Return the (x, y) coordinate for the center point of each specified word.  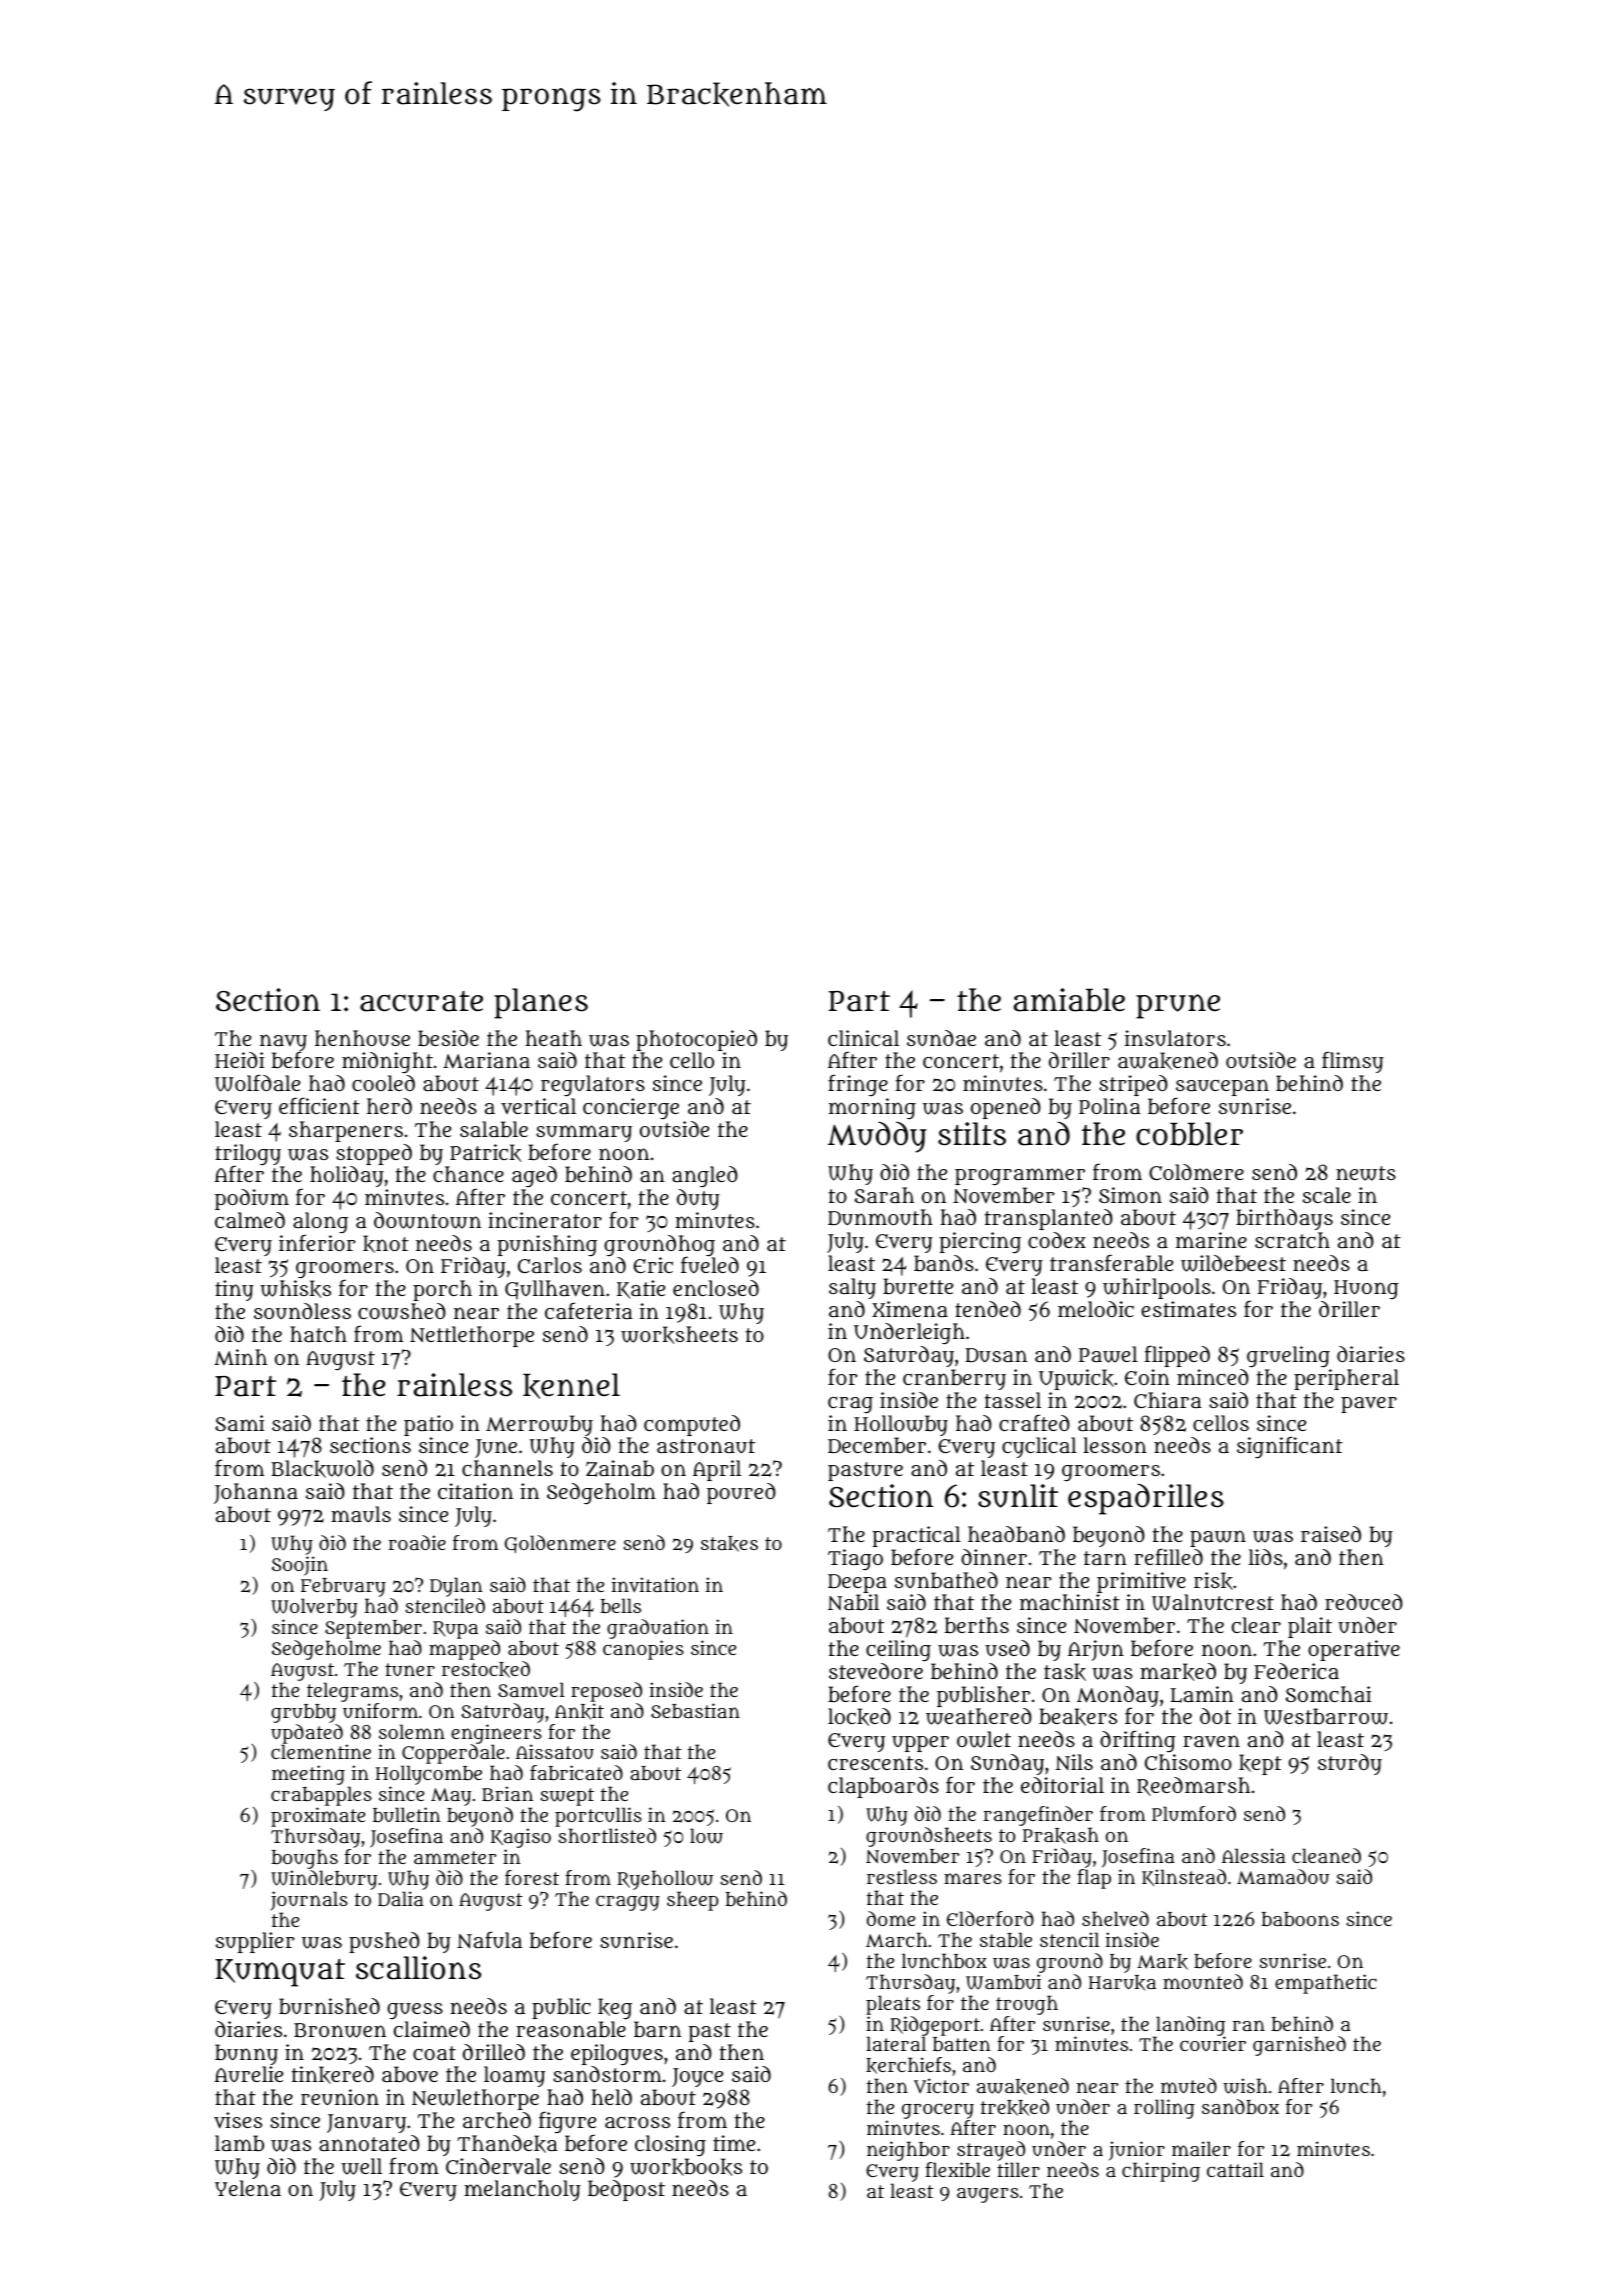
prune (1178, 1006)
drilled (494, 2052)
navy (283, 1043)
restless (902, 1876)
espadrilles (1146, 1499)
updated (307, 1734)
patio (428, 1425)
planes (541, 1003)
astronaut (706, 1446)
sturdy (1350, 1764)
